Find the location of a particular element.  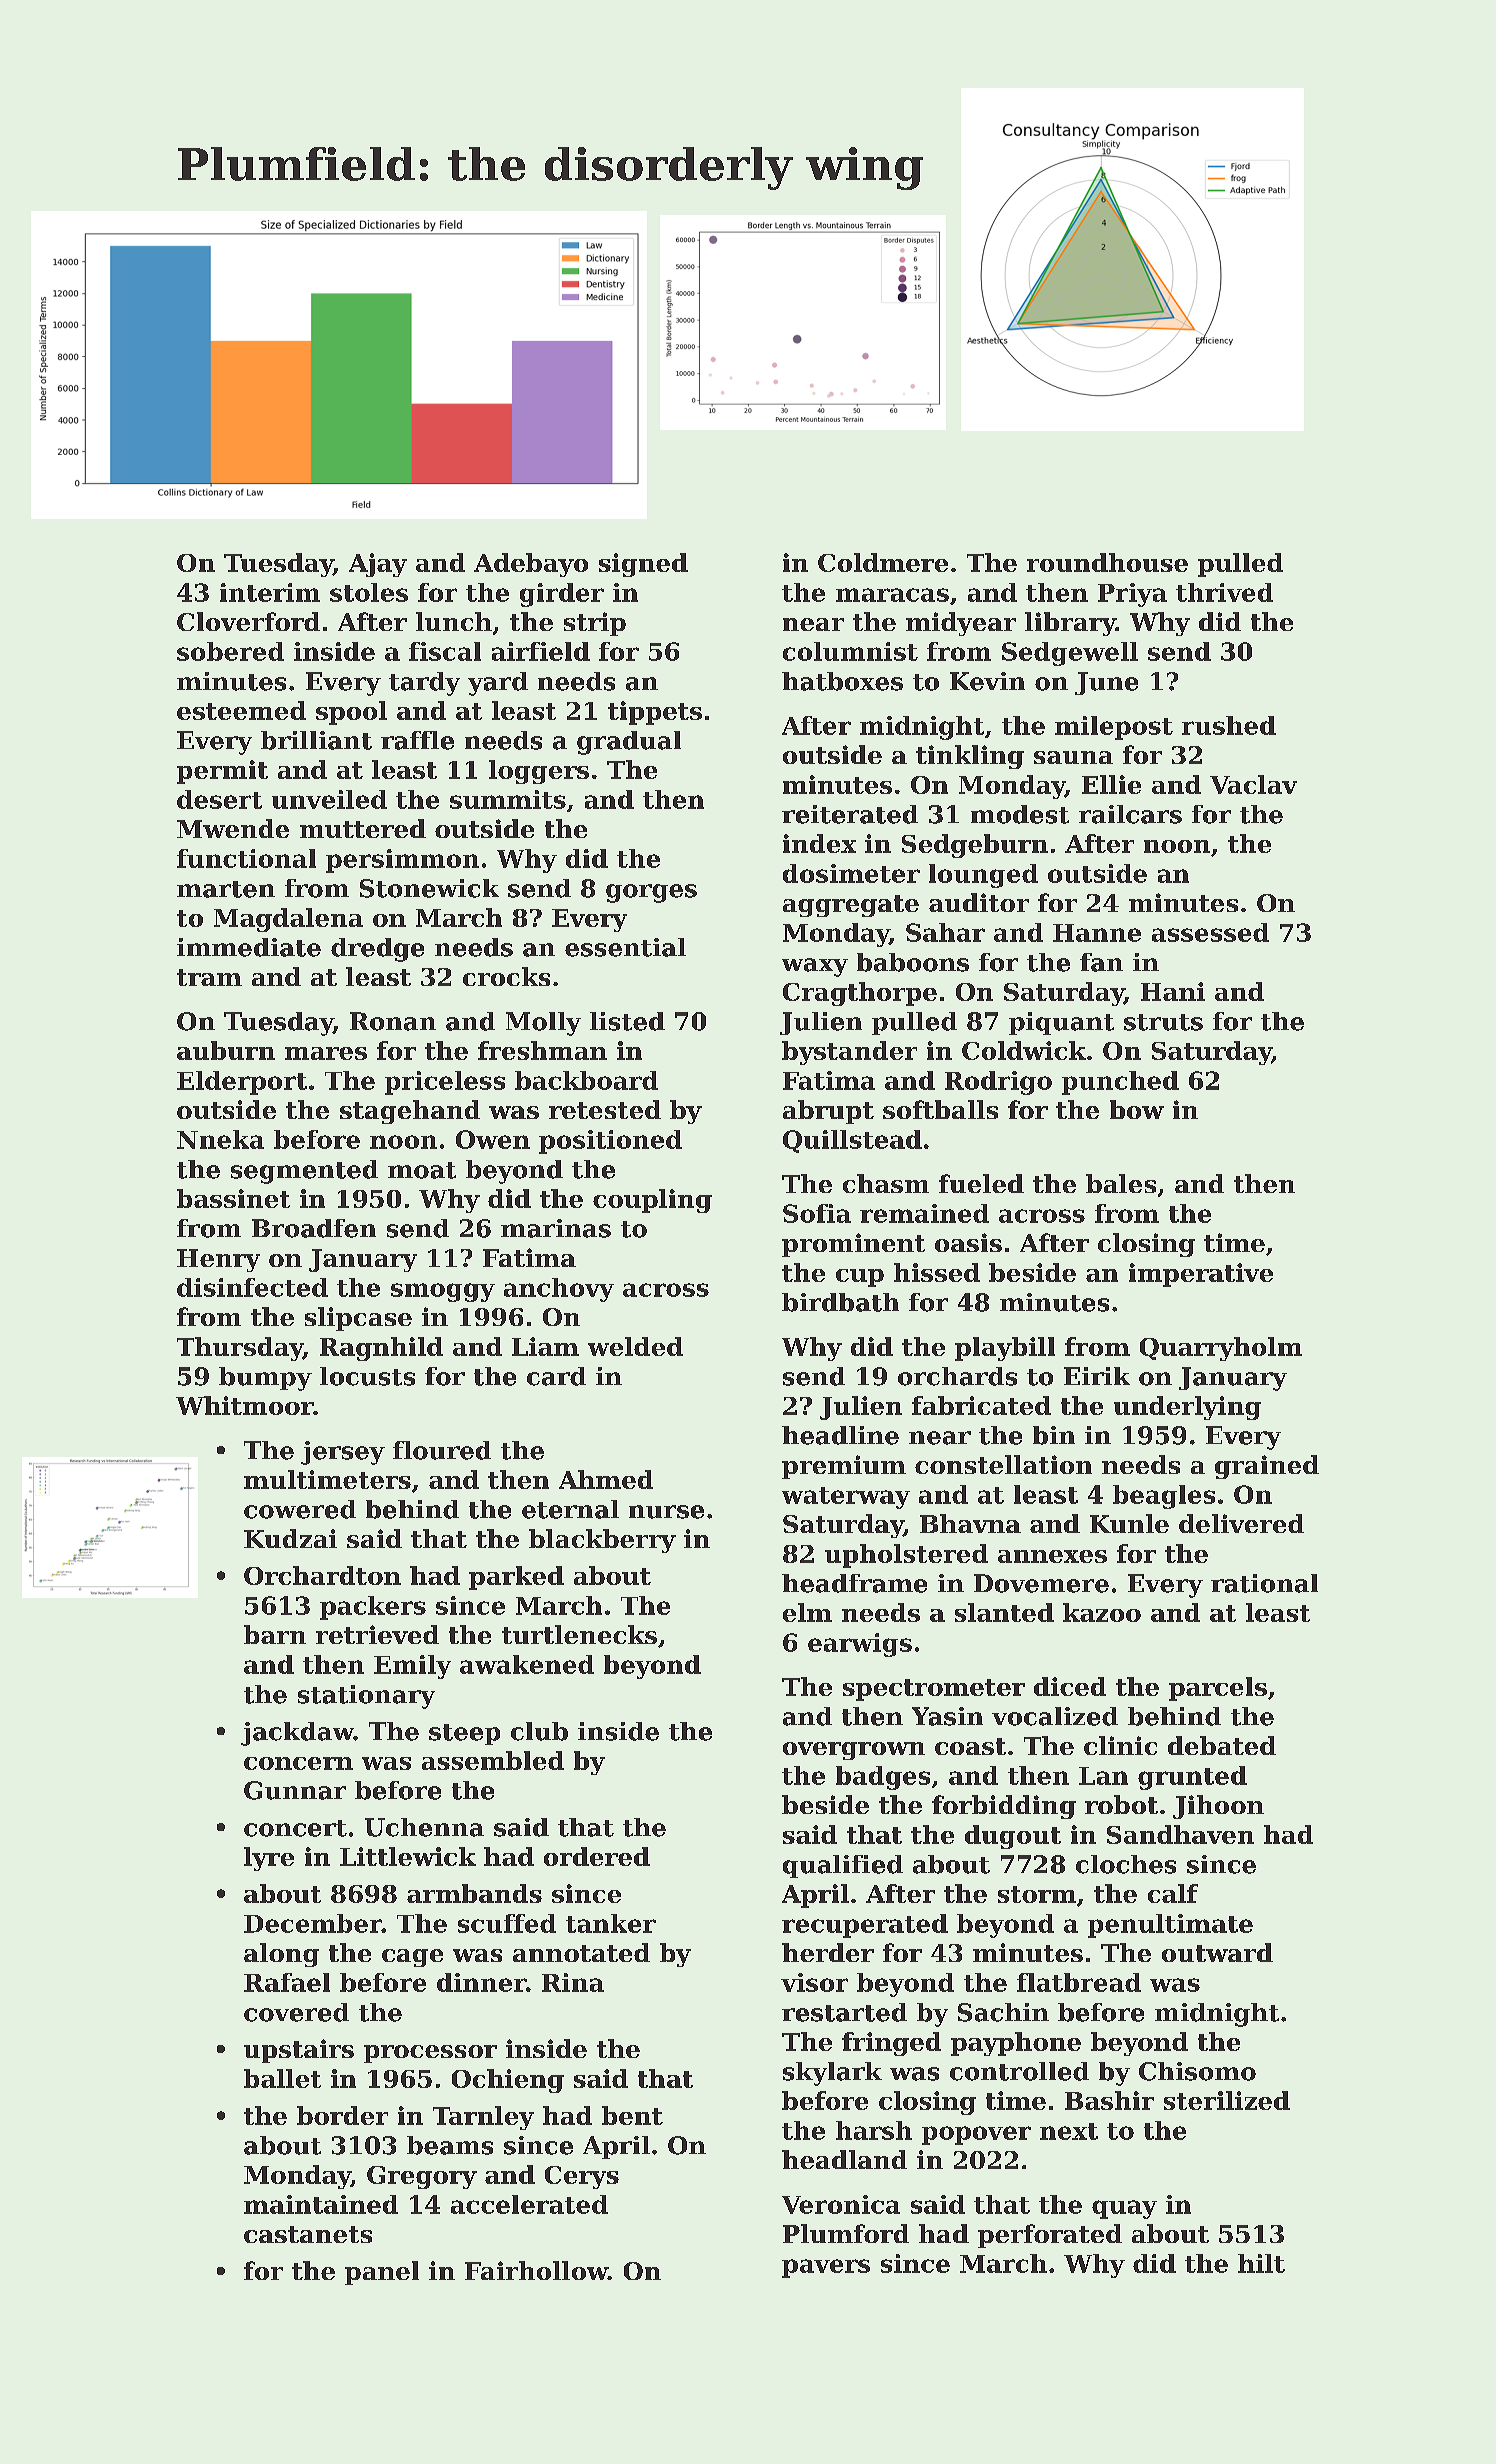

castanets is located at coordinates (308, 2234).
